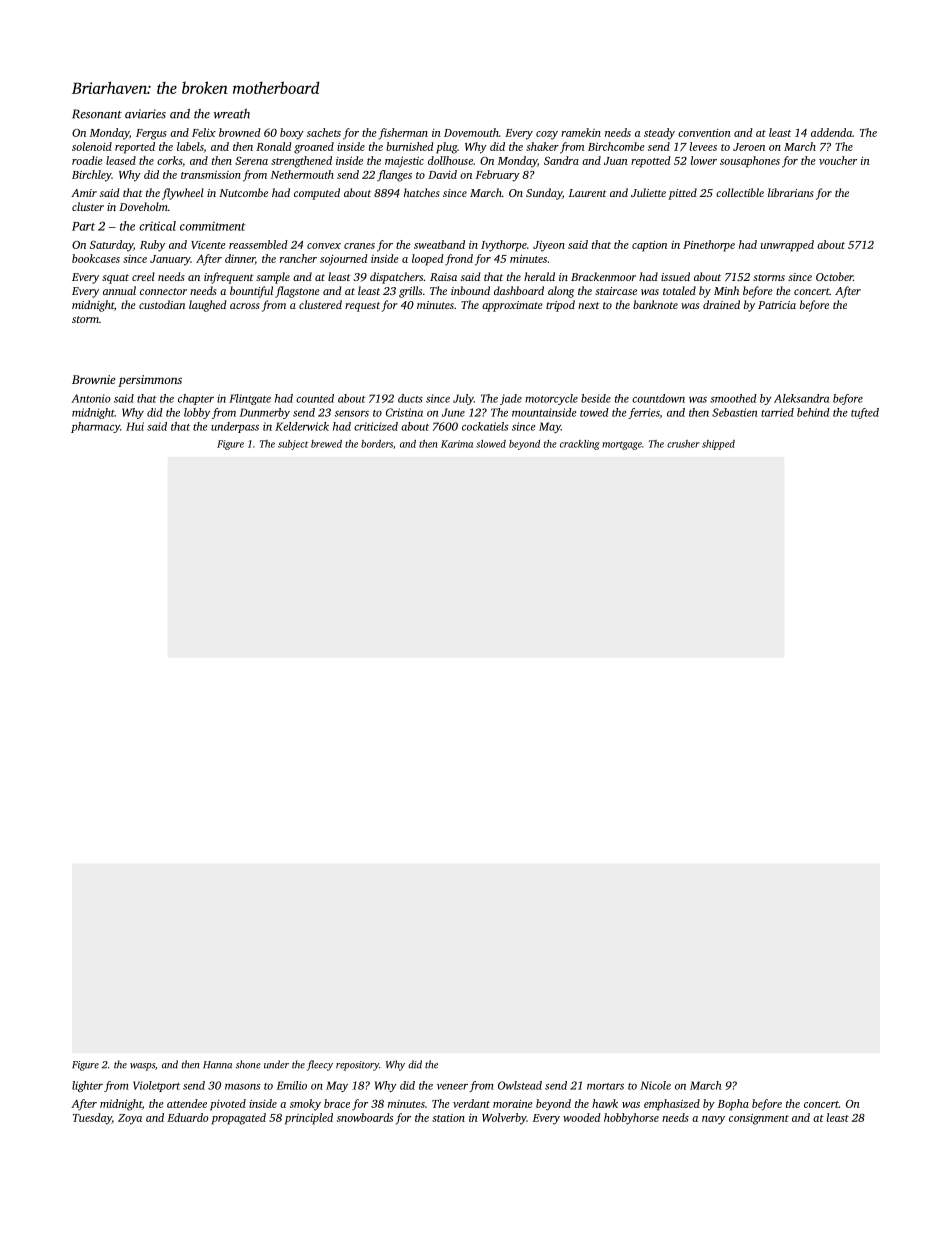 The width and height of the document is (952, 1233). Describe the element at coordinates (95, 427) in the document. I see `pharmacy` at that location.
